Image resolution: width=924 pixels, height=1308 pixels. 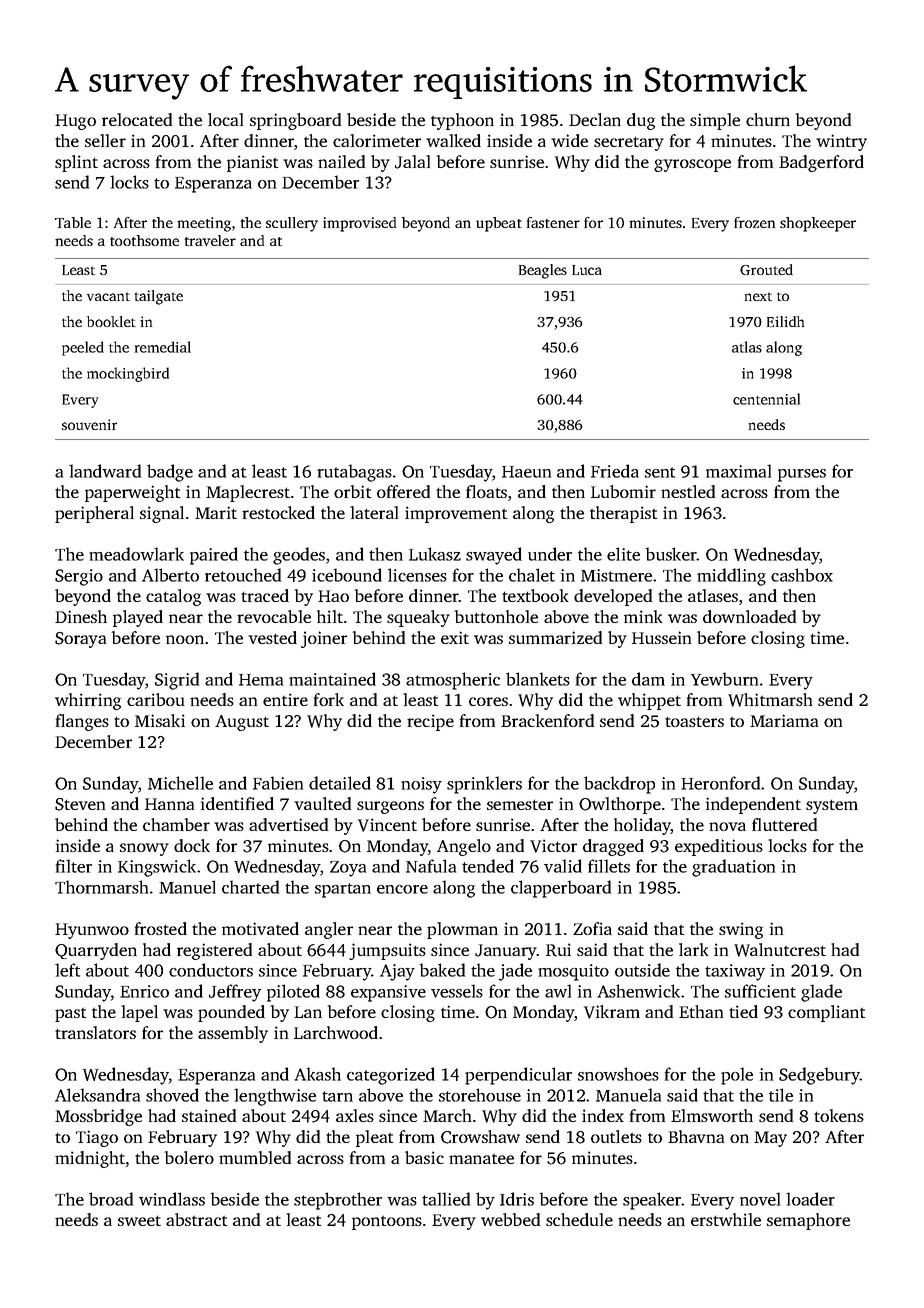 I want to click on blankets, so click(x=538, y=679).
